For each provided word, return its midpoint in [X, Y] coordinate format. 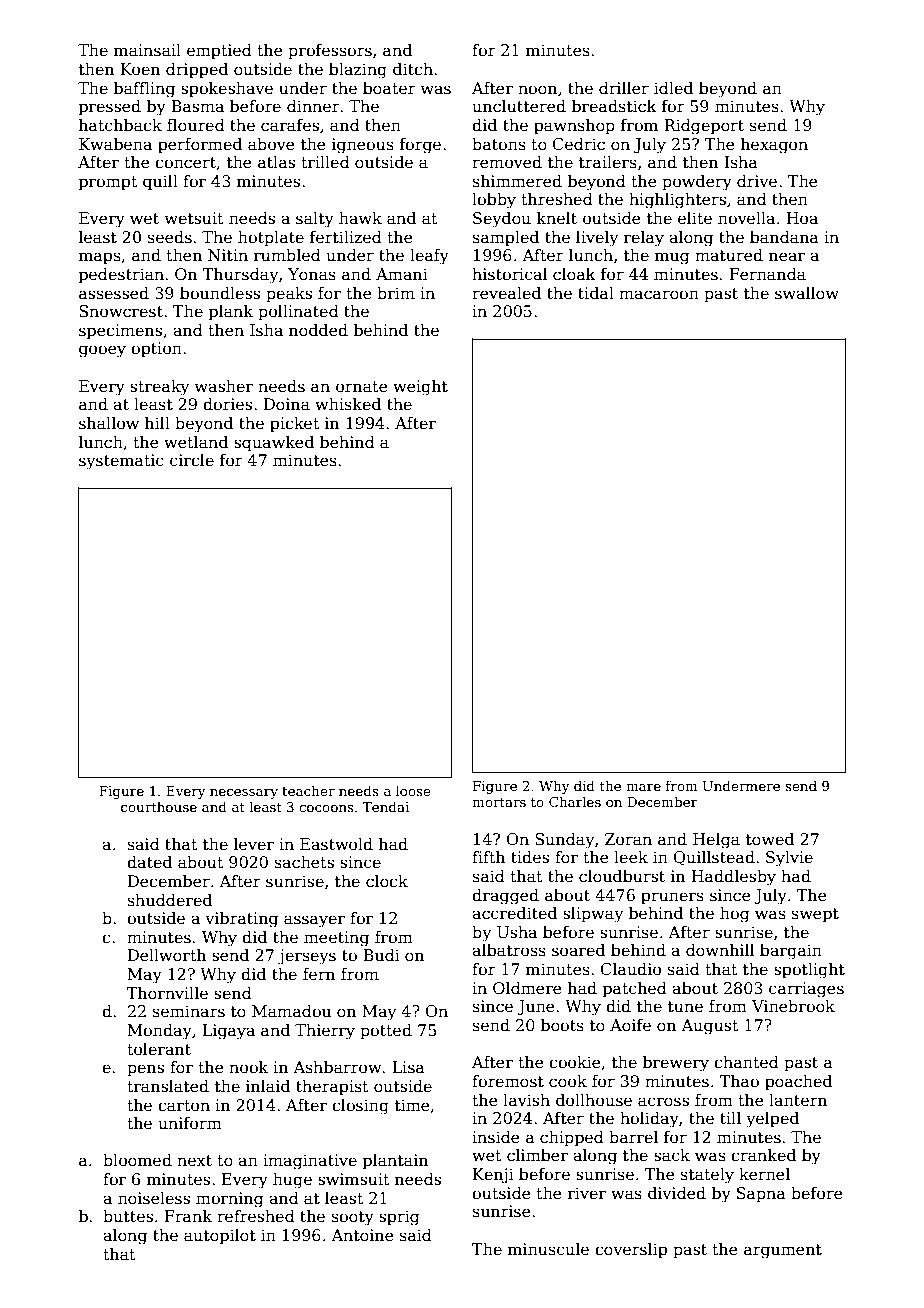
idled [673, 88]
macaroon [659, 295]
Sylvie [789, 859]
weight [420, 388]
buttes [128, 1216]
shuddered [170, 900]
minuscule [548, 1249]
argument [783, 1251]
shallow [109, 423]
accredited [514, 913]
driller [624, 88]
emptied [219, 52]
